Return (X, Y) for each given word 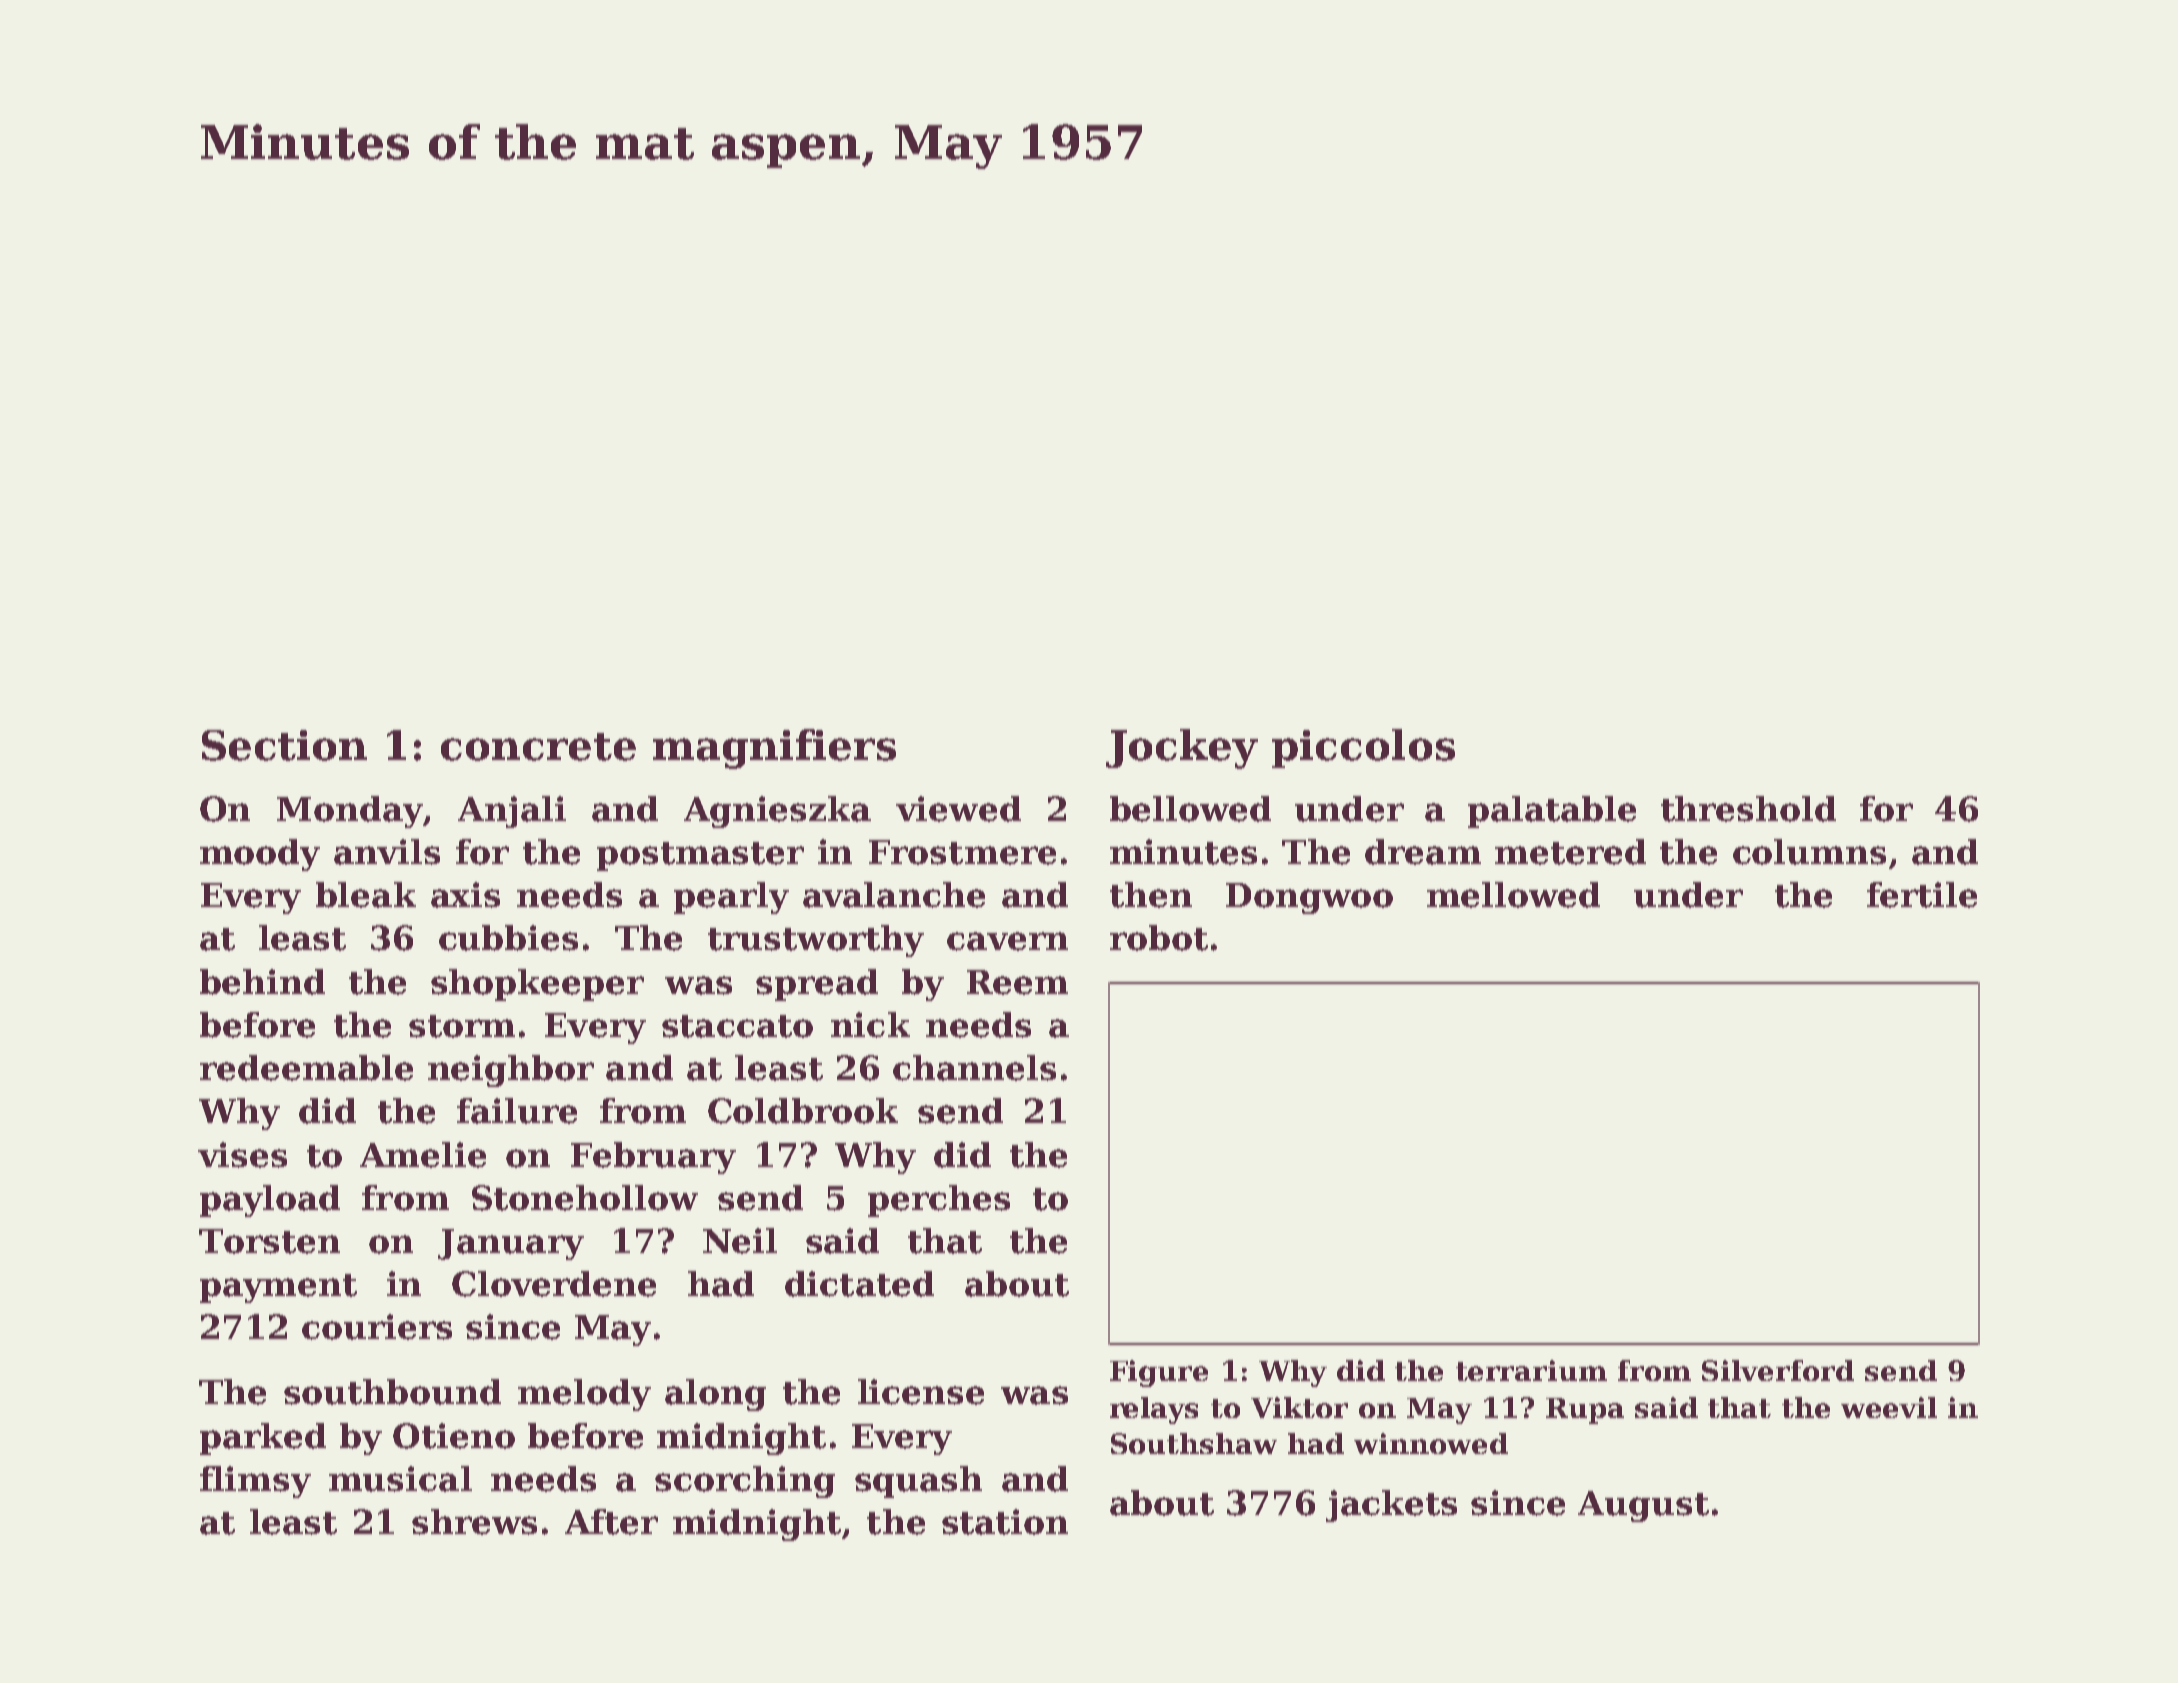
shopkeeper (537, 985)
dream (1423, 852)
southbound (392, 1392)
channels (974, 1068)
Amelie (423, 1155)
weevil (1889, 1407)
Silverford (1778, 1370)
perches (939, 1201)
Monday (350, 812)
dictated (859, 1284)
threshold (1748, 809)
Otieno (454, 1436)
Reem (1017, 982)
